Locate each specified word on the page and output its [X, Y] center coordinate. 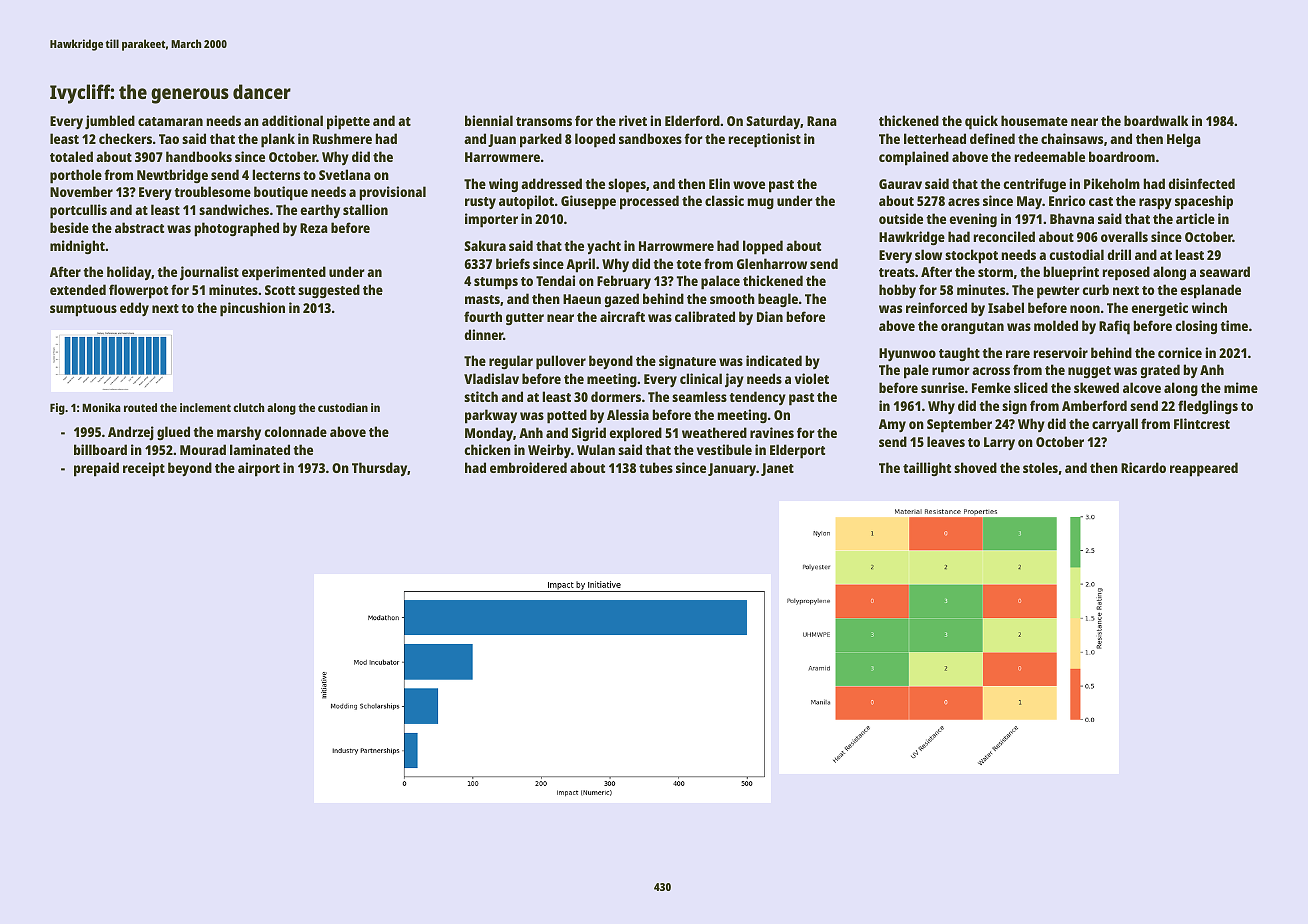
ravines [772, 432]
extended [78, 289]
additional [292, 120]
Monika [101, 407]
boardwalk [1156, 120]
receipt [144, 469]
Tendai [555, 280]
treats [897, 272]
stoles [1040, 467]
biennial [489, 120]
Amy [892, 425]
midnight [77, 247]
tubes [656, 467]
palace [720, 282]
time [1234, 325]
